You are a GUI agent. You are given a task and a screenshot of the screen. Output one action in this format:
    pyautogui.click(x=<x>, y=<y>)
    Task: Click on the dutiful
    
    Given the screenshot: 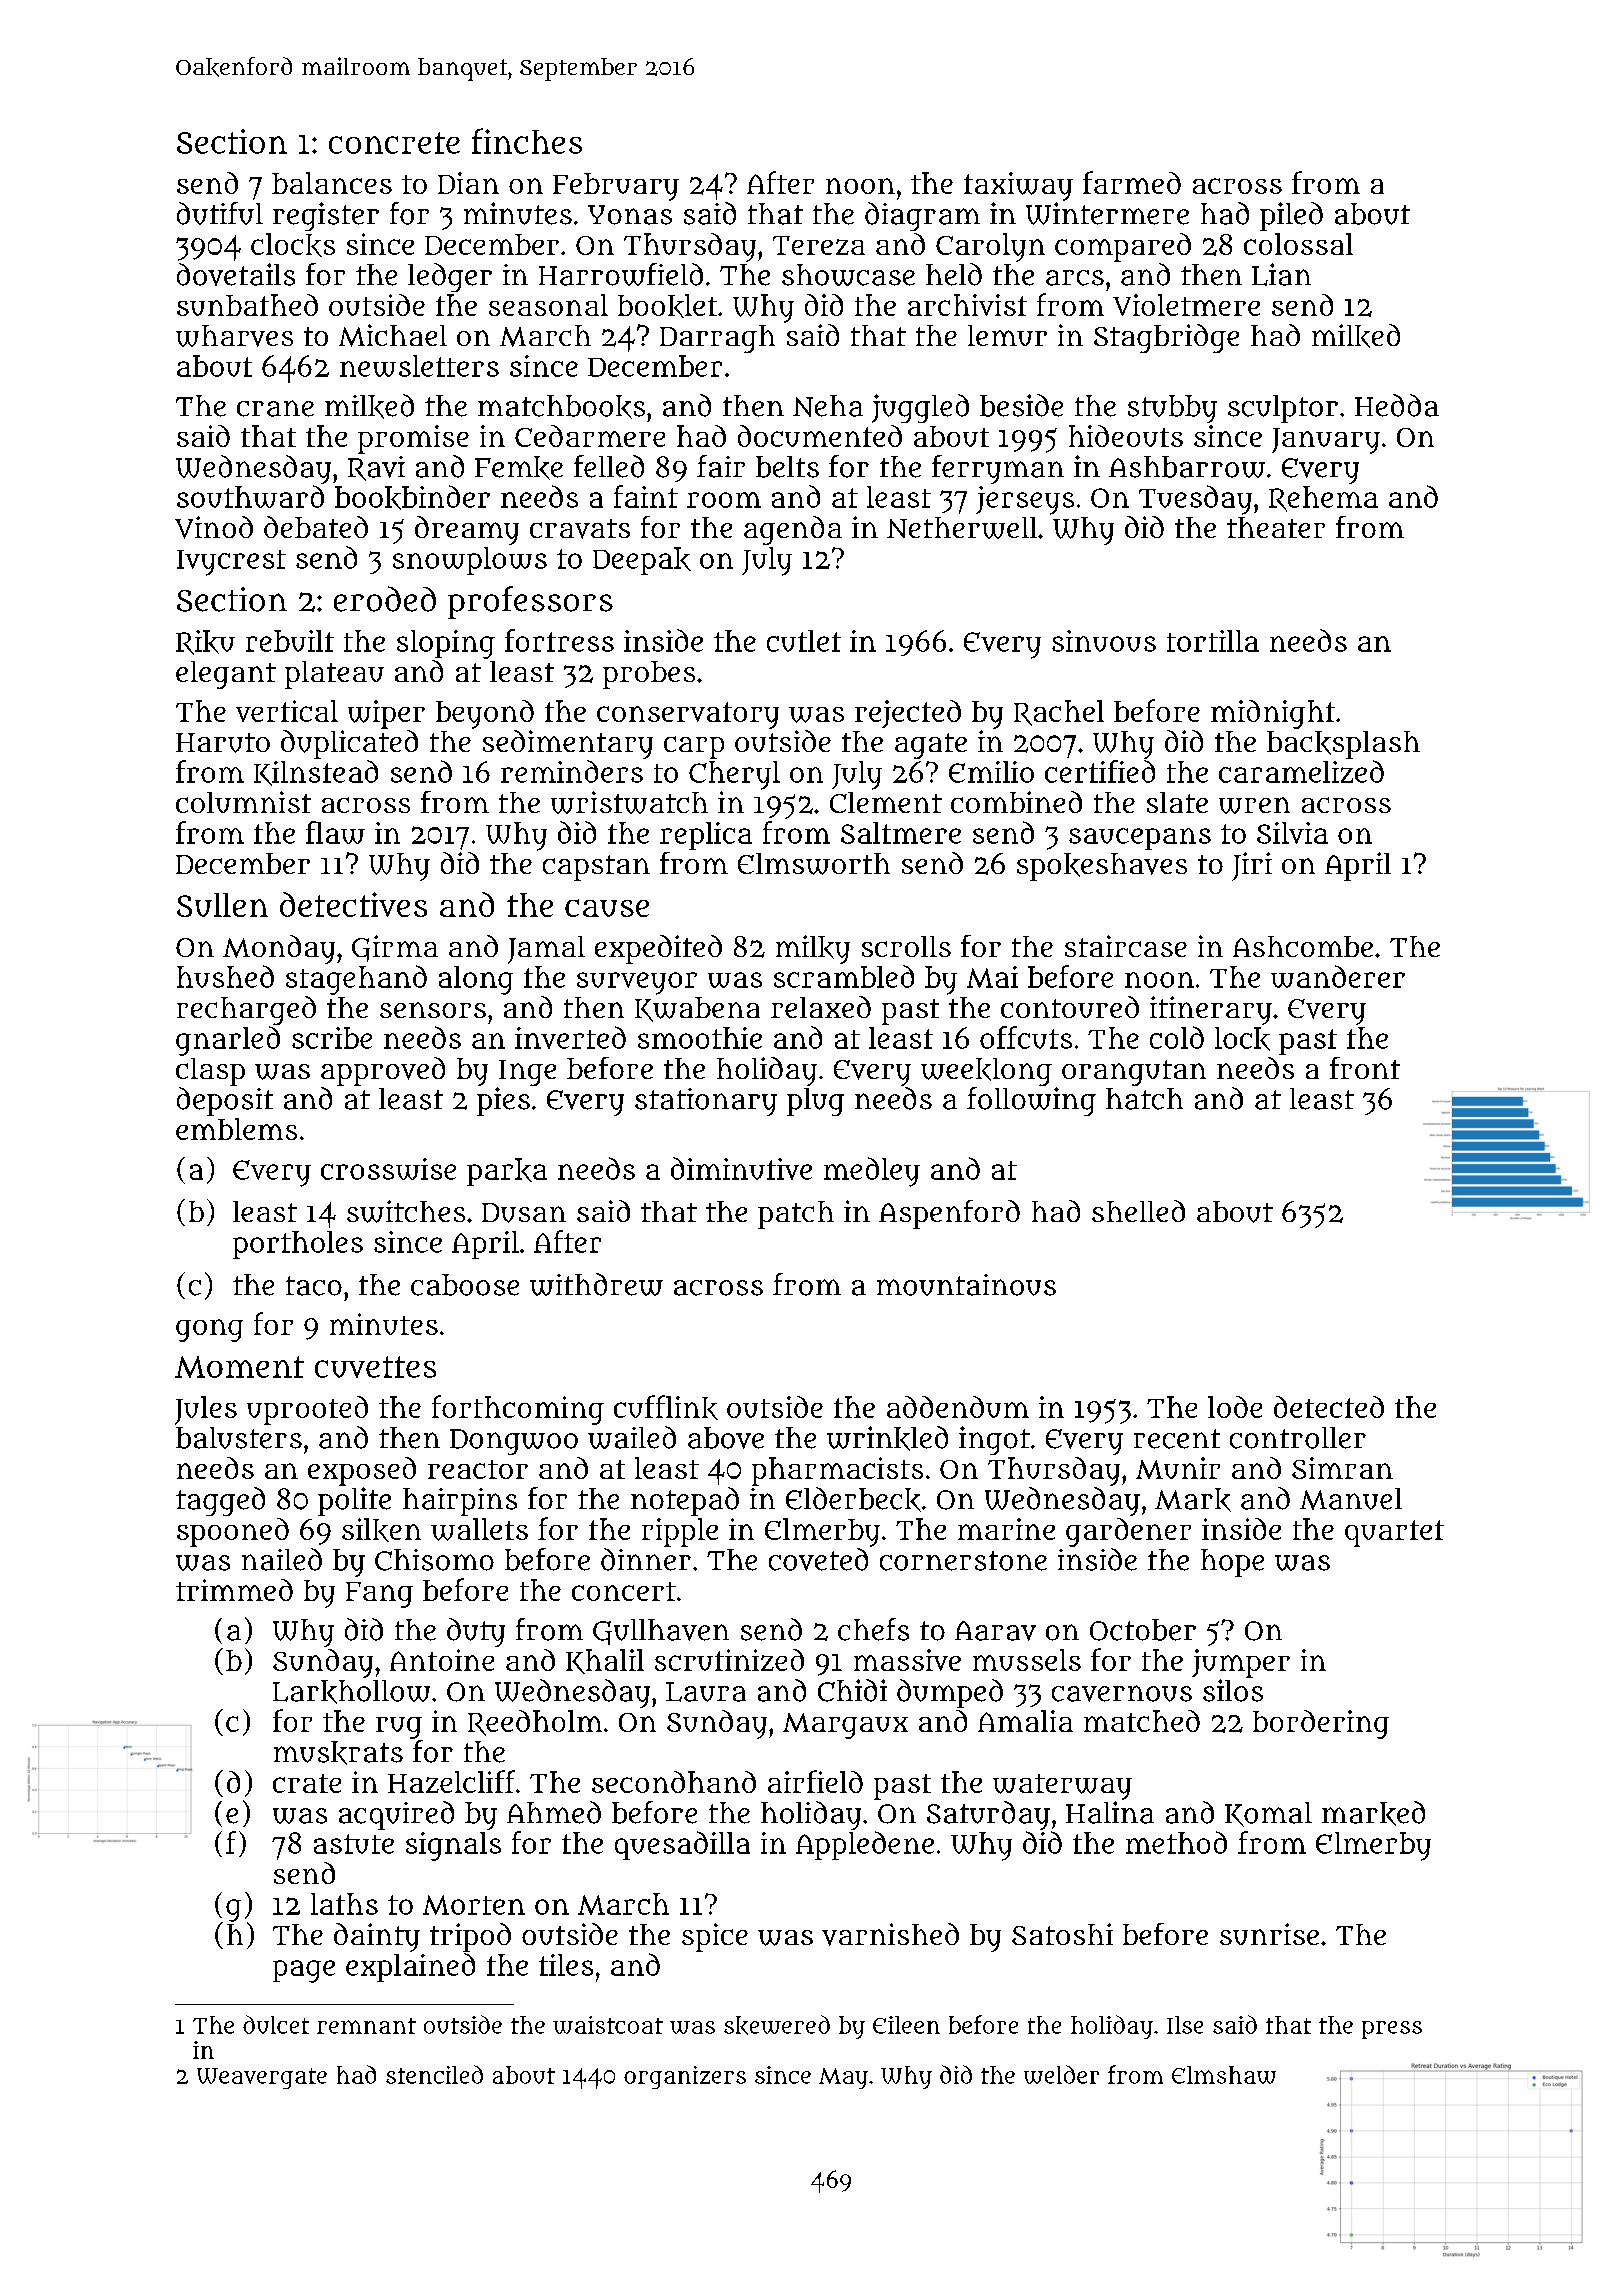 What is the action you would take?
    pyautogui.click(x=220, y=213)
